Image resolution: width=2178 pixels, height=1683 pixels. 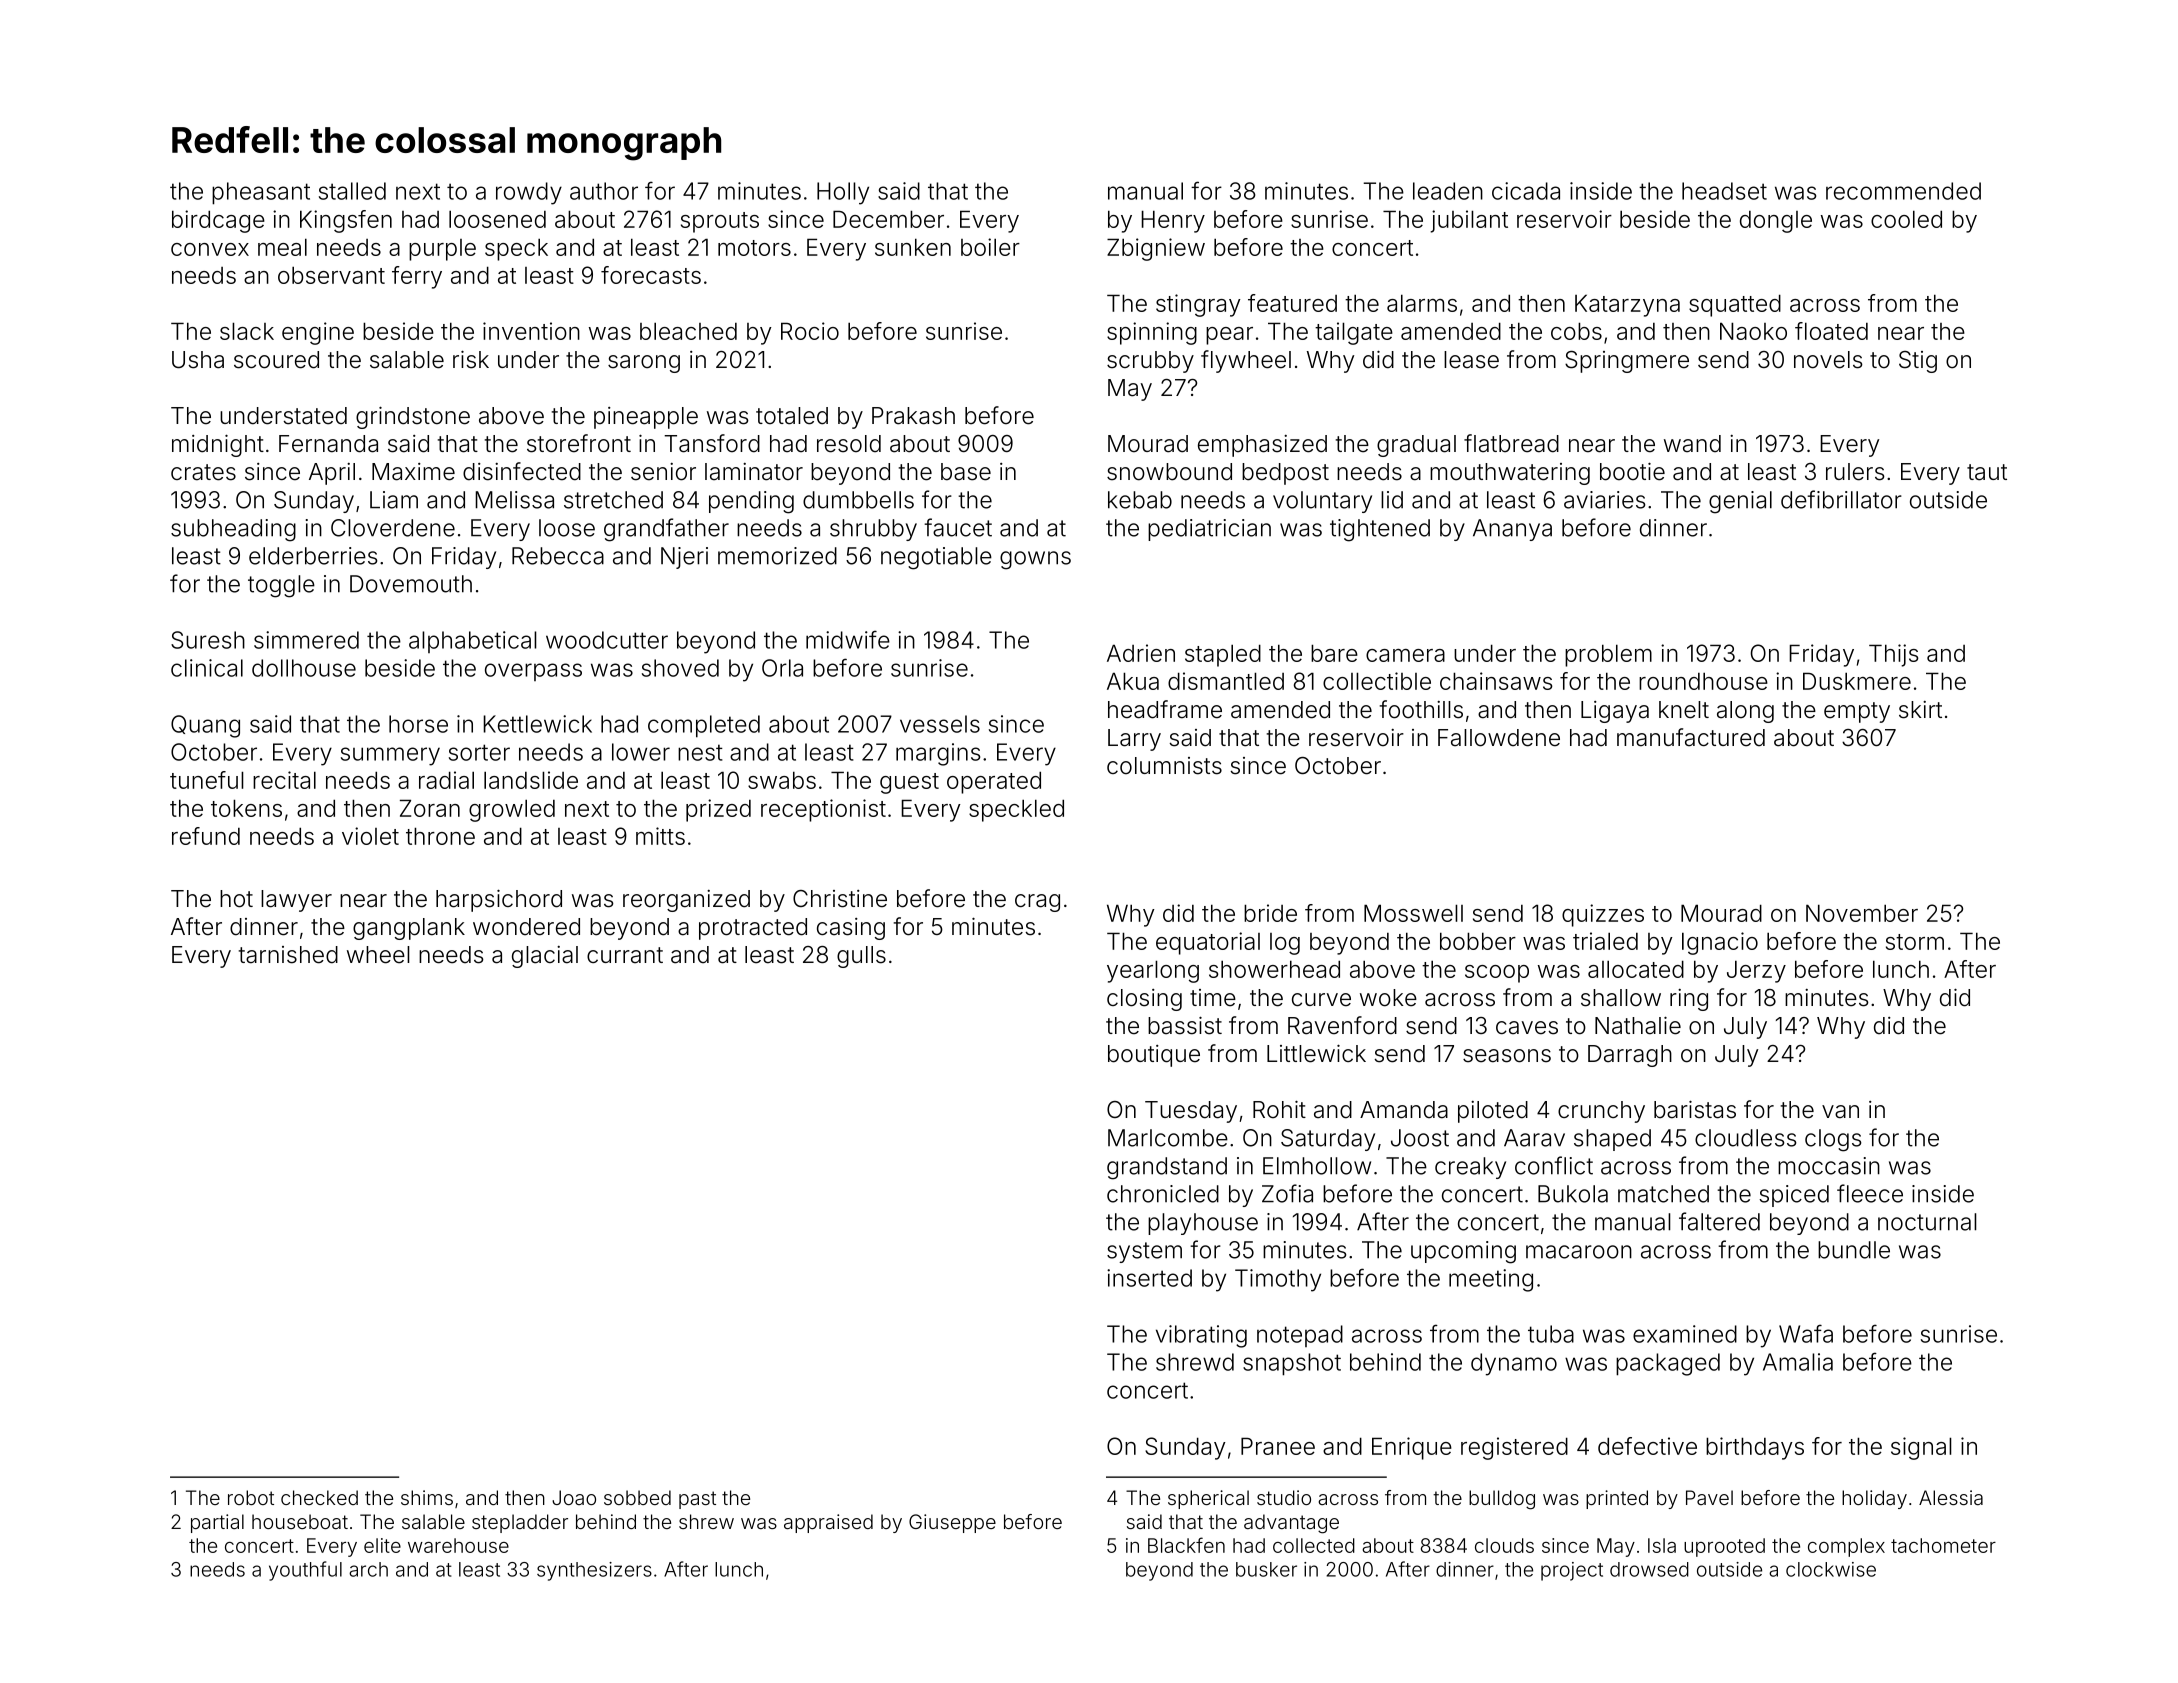 I want to click on rowdy, so click(x=529, y=193).
